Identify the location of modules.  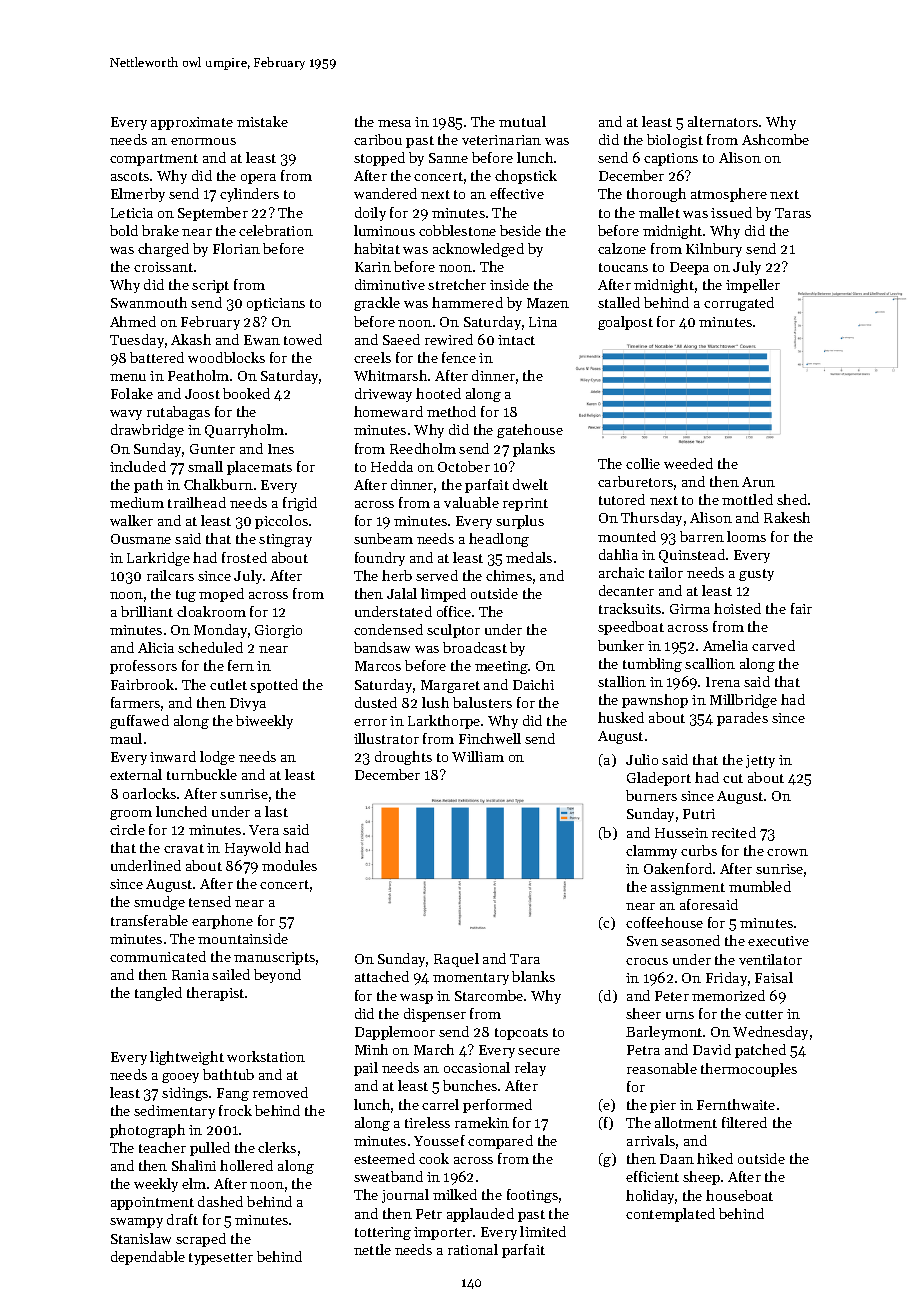
(289, 865).
